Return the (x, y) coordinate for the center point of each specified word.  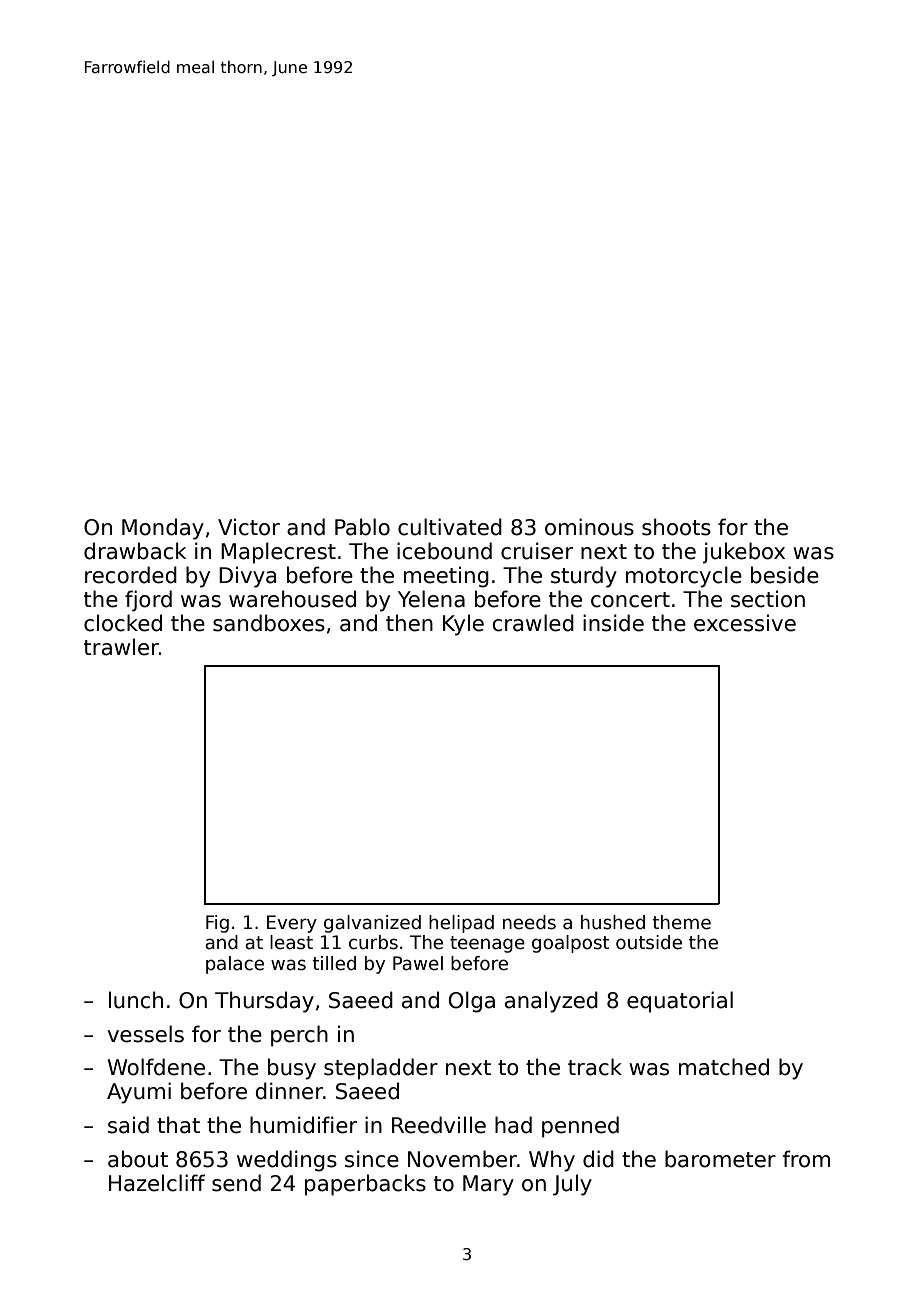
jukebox (744, 553)
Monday (163, 529)
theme (681, 922)
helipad (461, 924)
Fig (217, 924)
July (572, 1185)
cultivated (450, 527)
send (236, 1183)
